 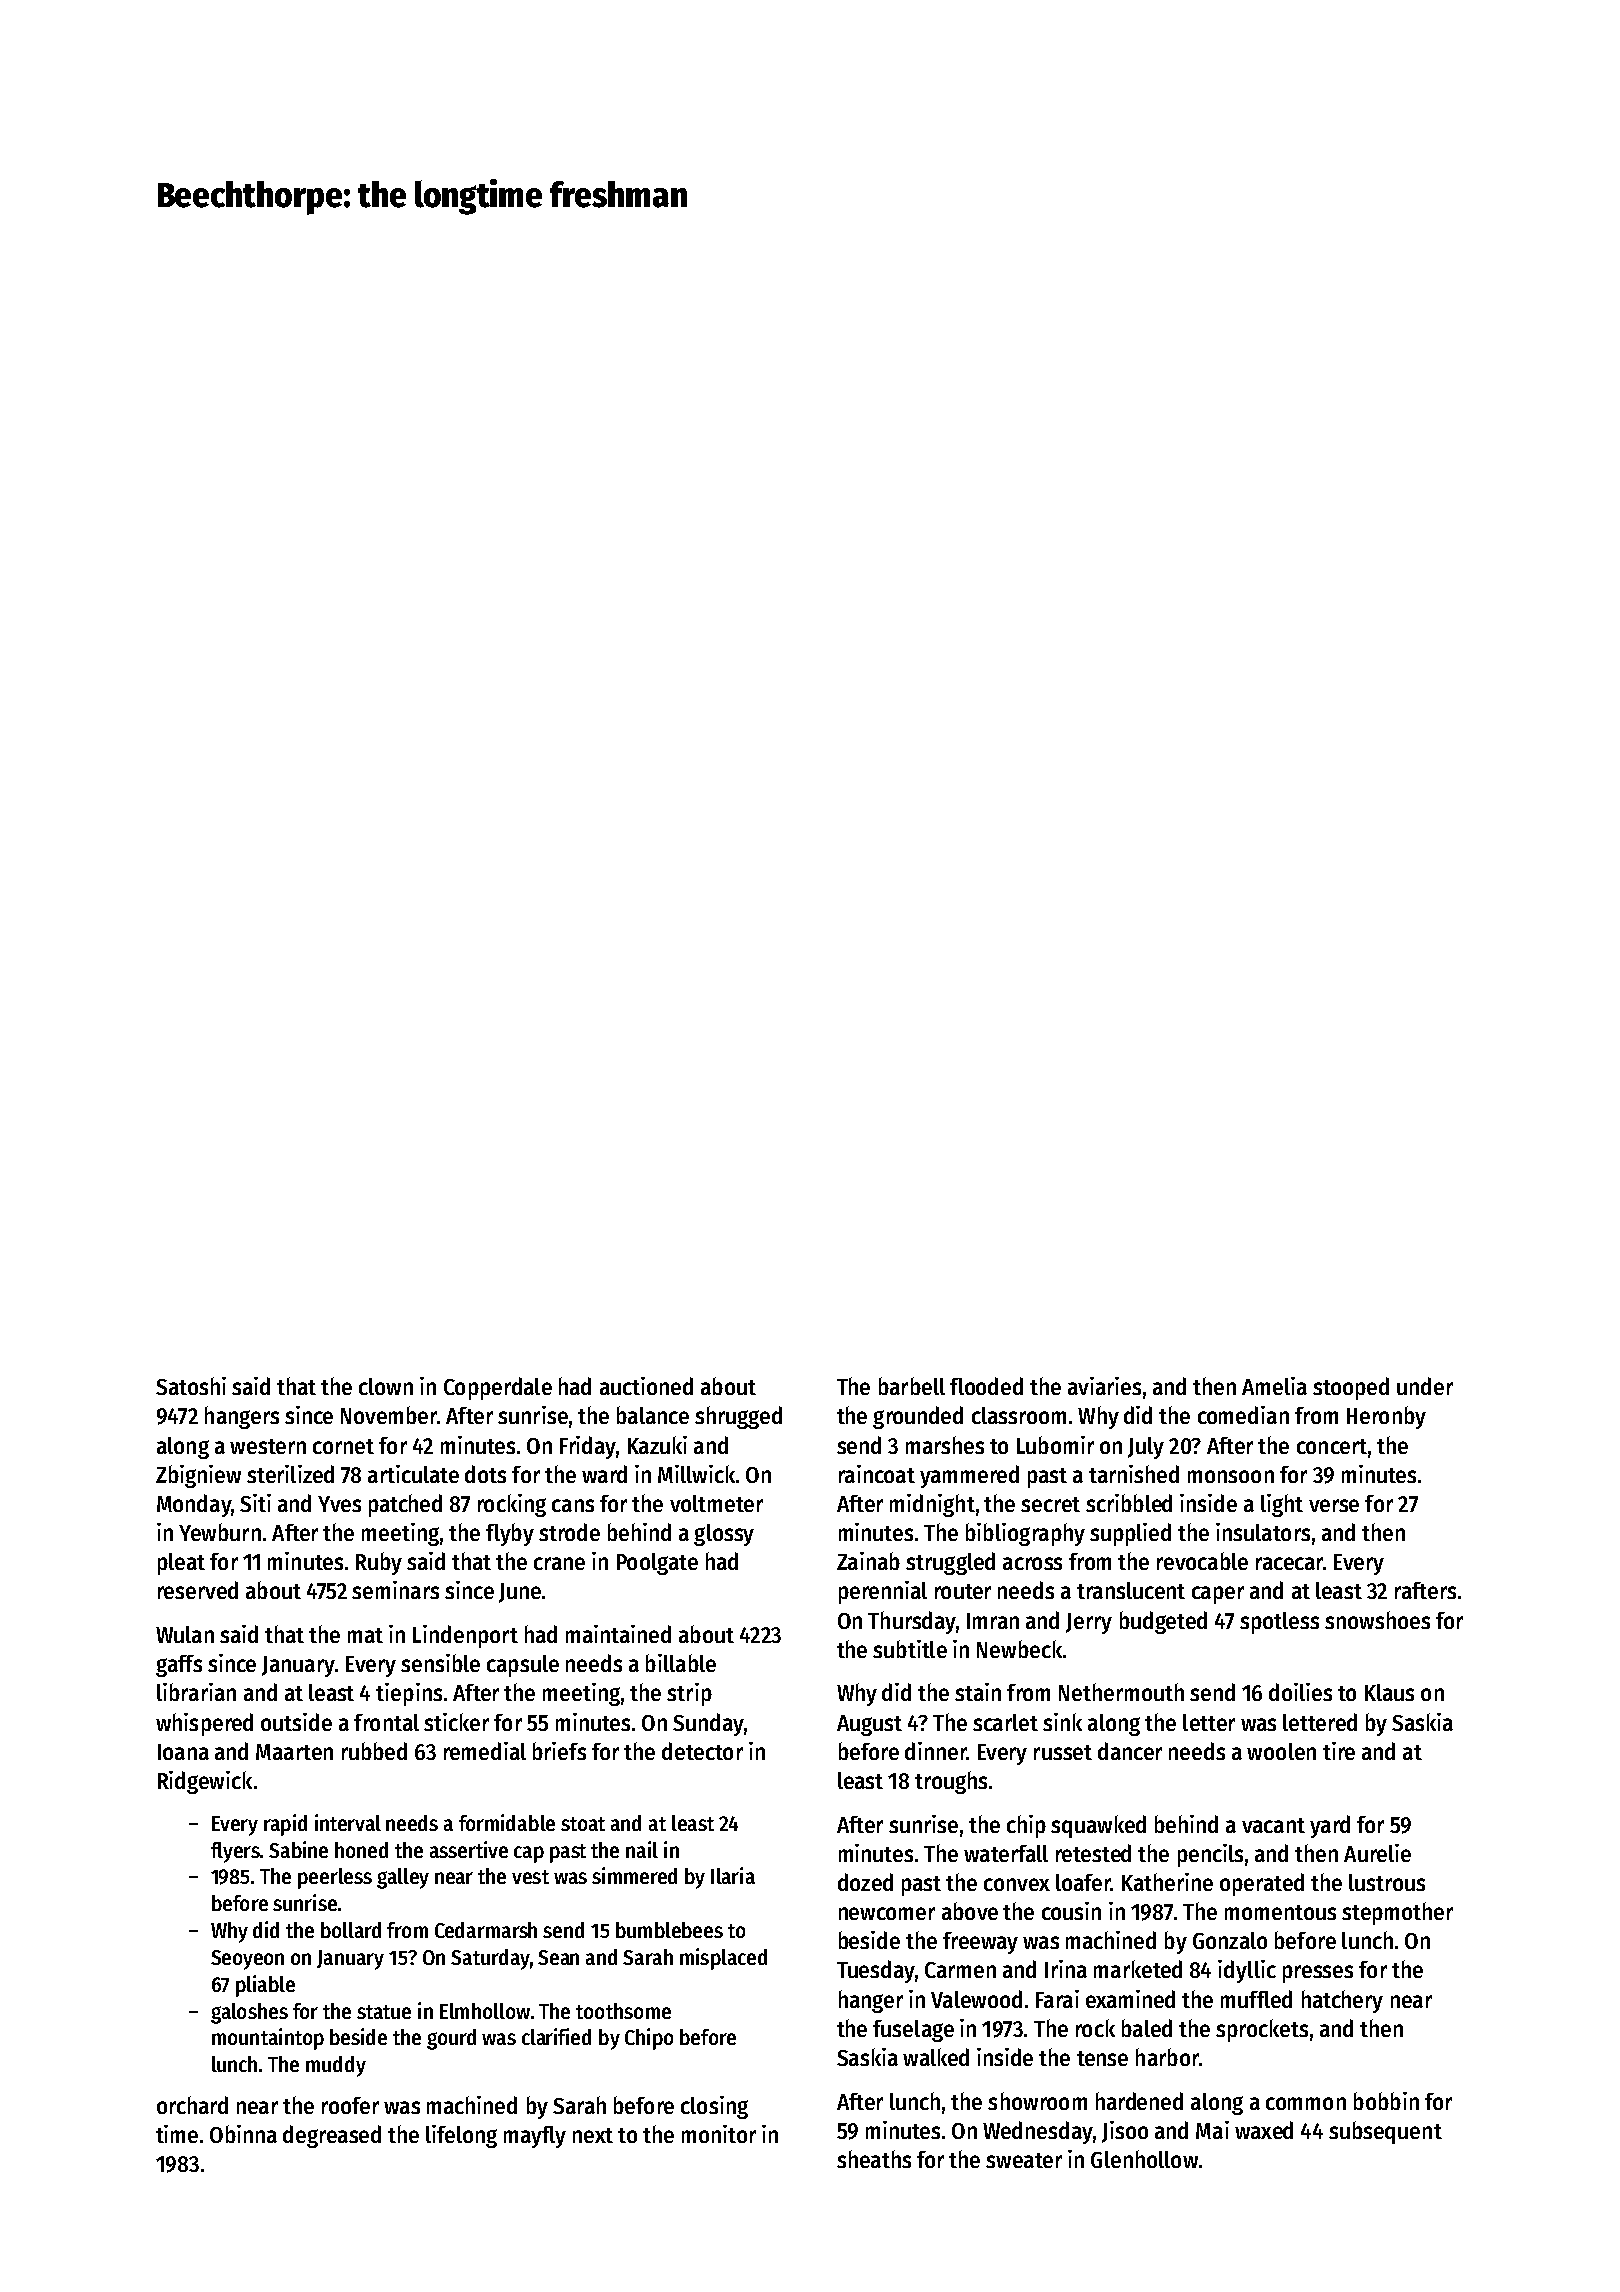 What do you see at coordinates (204, 1724) in the image?
I see `whispered` at bounding box center [204, 1724].
